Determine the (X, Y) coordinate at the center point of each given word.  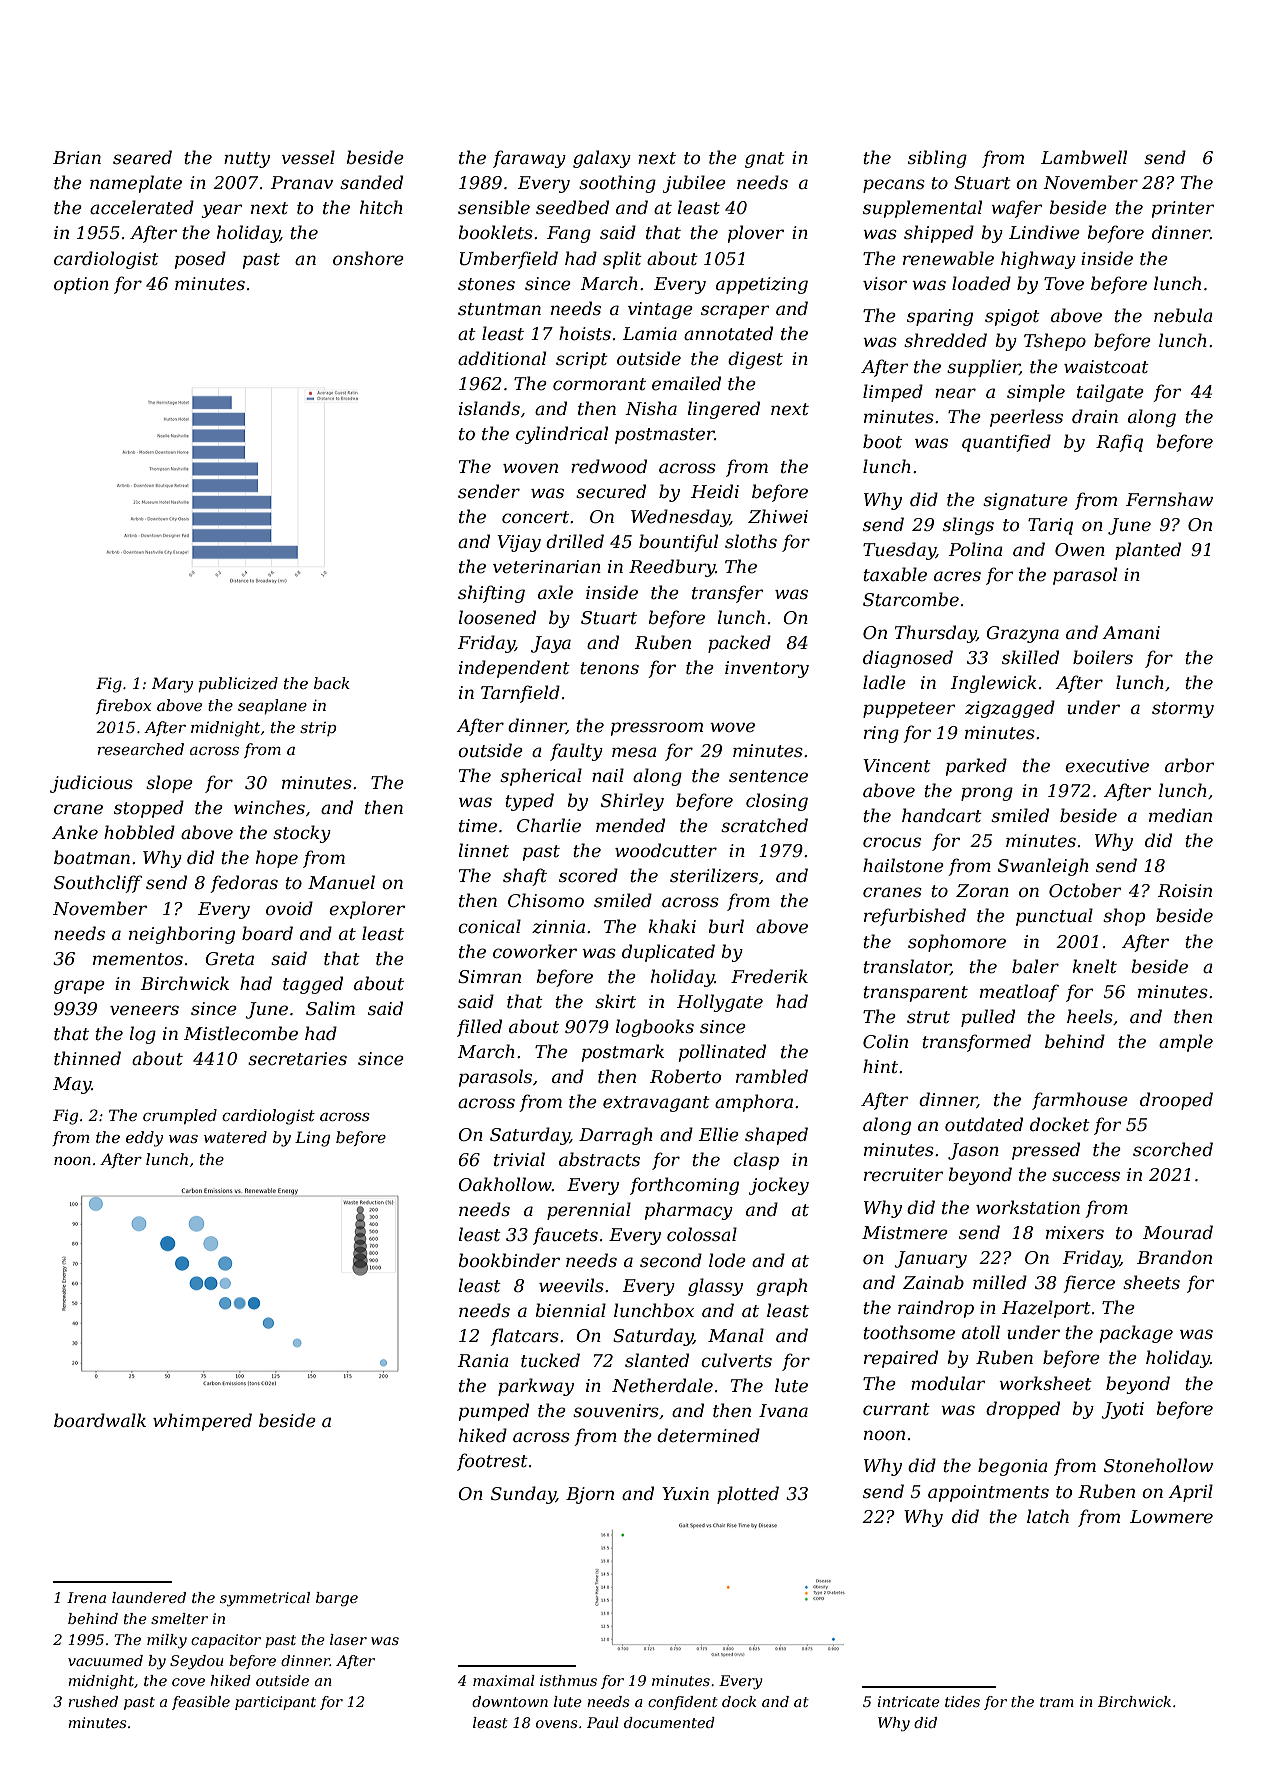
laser (348, 1639)
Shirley (632, 802)
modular (948, 1383)
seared (142, 157)
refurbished (915, 917)
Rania (483, 1360)
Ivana (783, 1410)
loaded (981, 283)
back (332, 683)
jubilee (694, 184)
